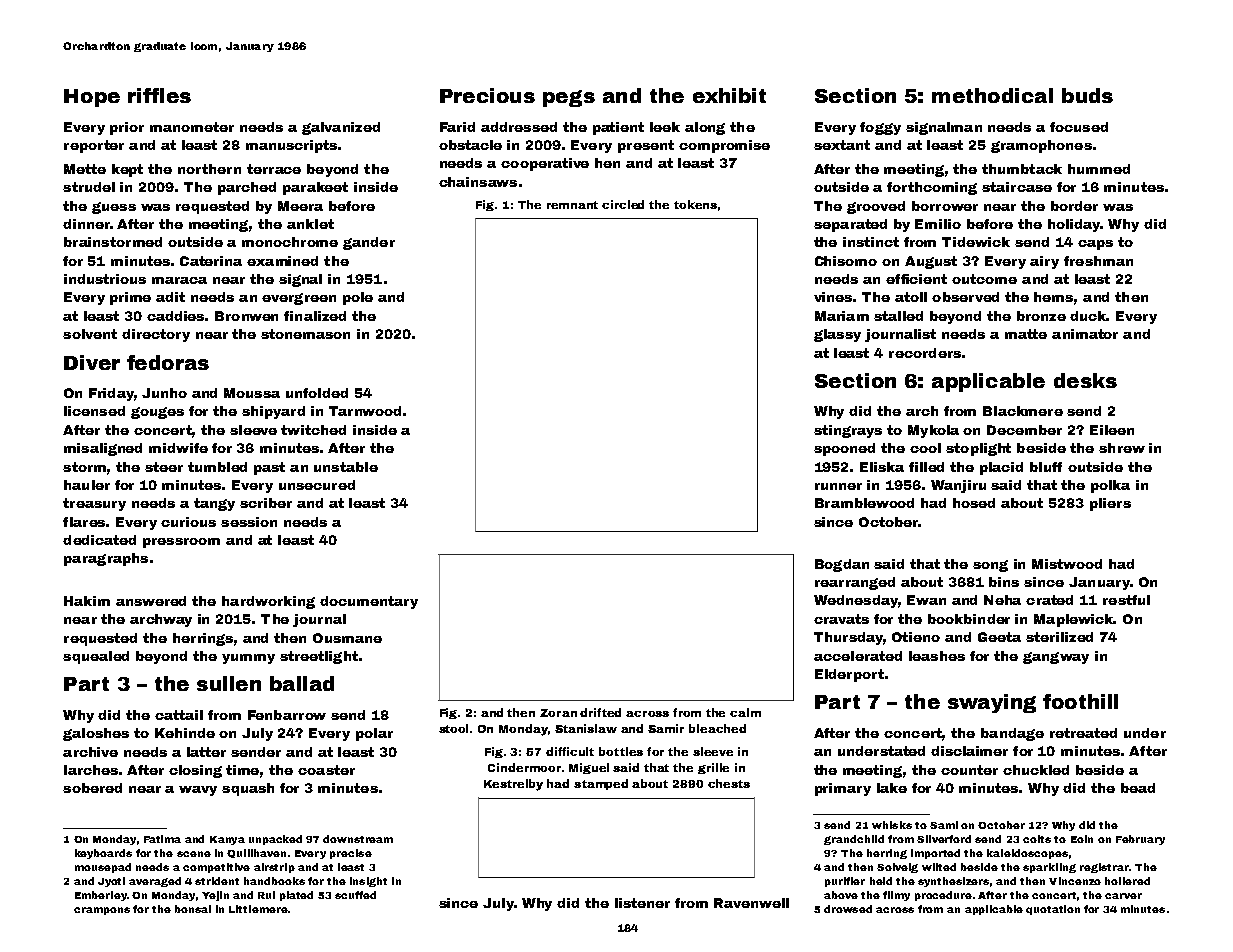 Image resolution: width=1233 pixels, height=952 pixels. Describe the element at coordinates (841, 619) in the screenshot. I see `cravats` at that location.
